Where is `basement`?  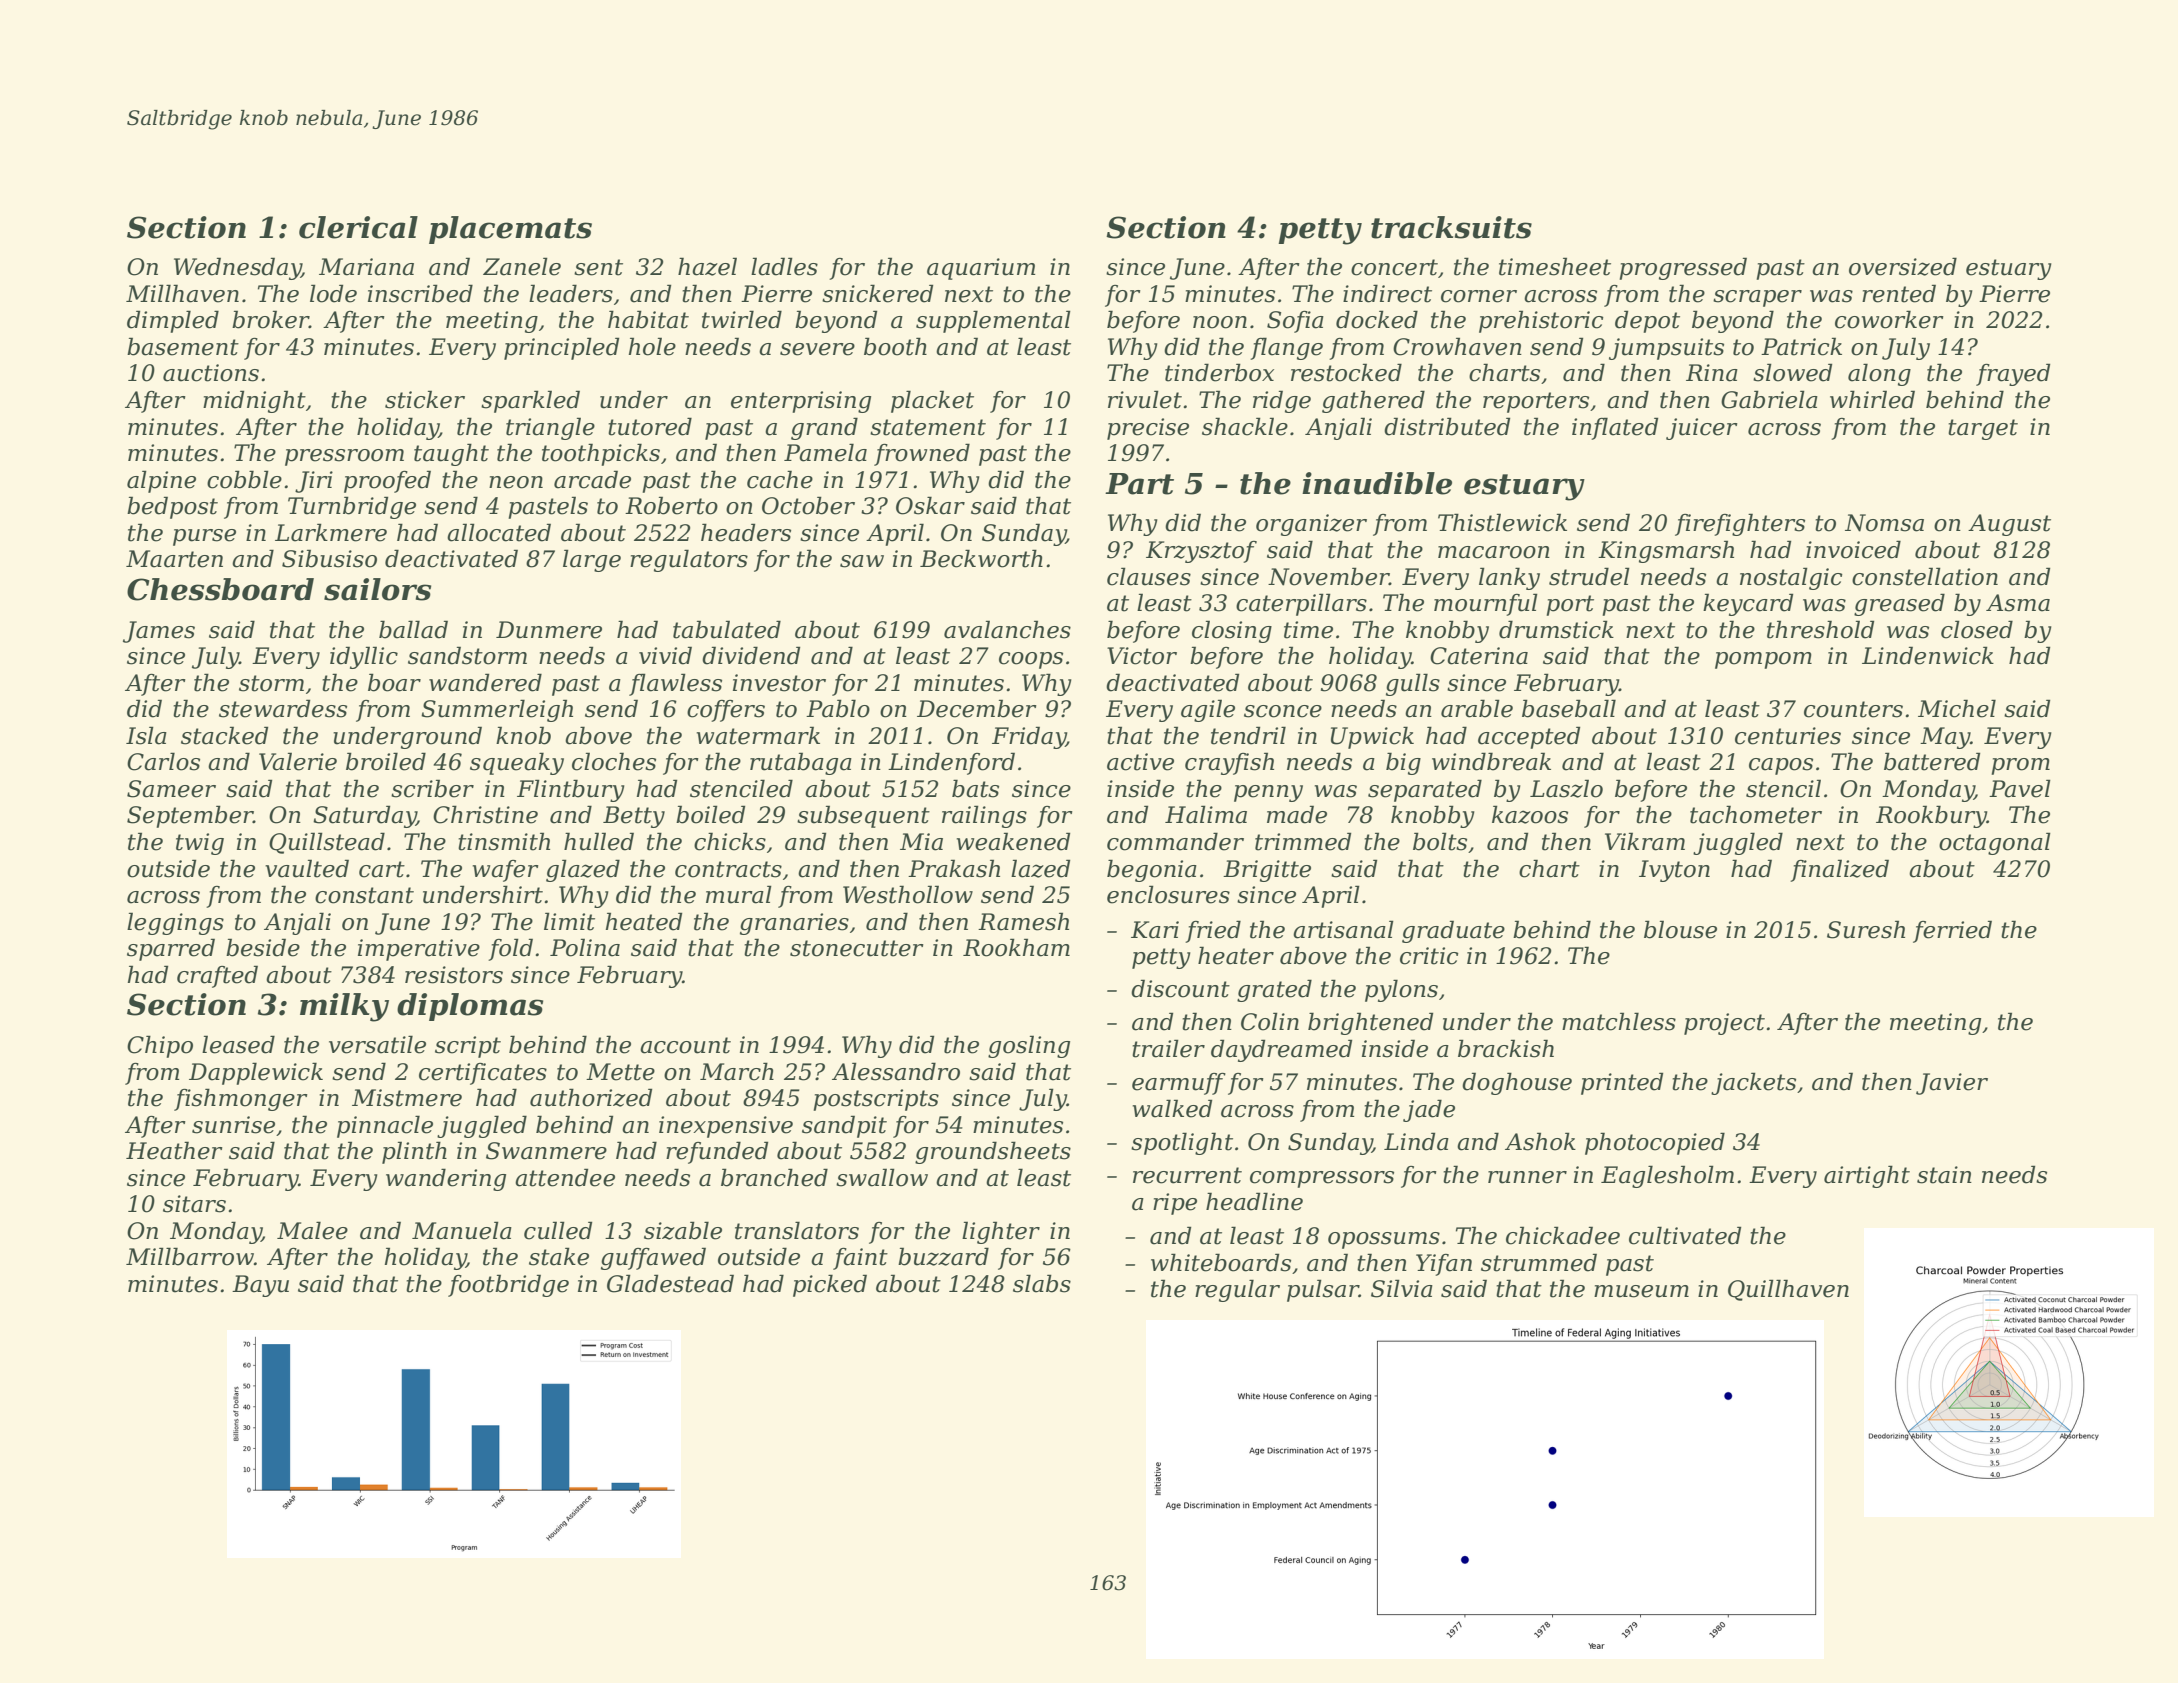 basement is located at coordinates (183, 346).
